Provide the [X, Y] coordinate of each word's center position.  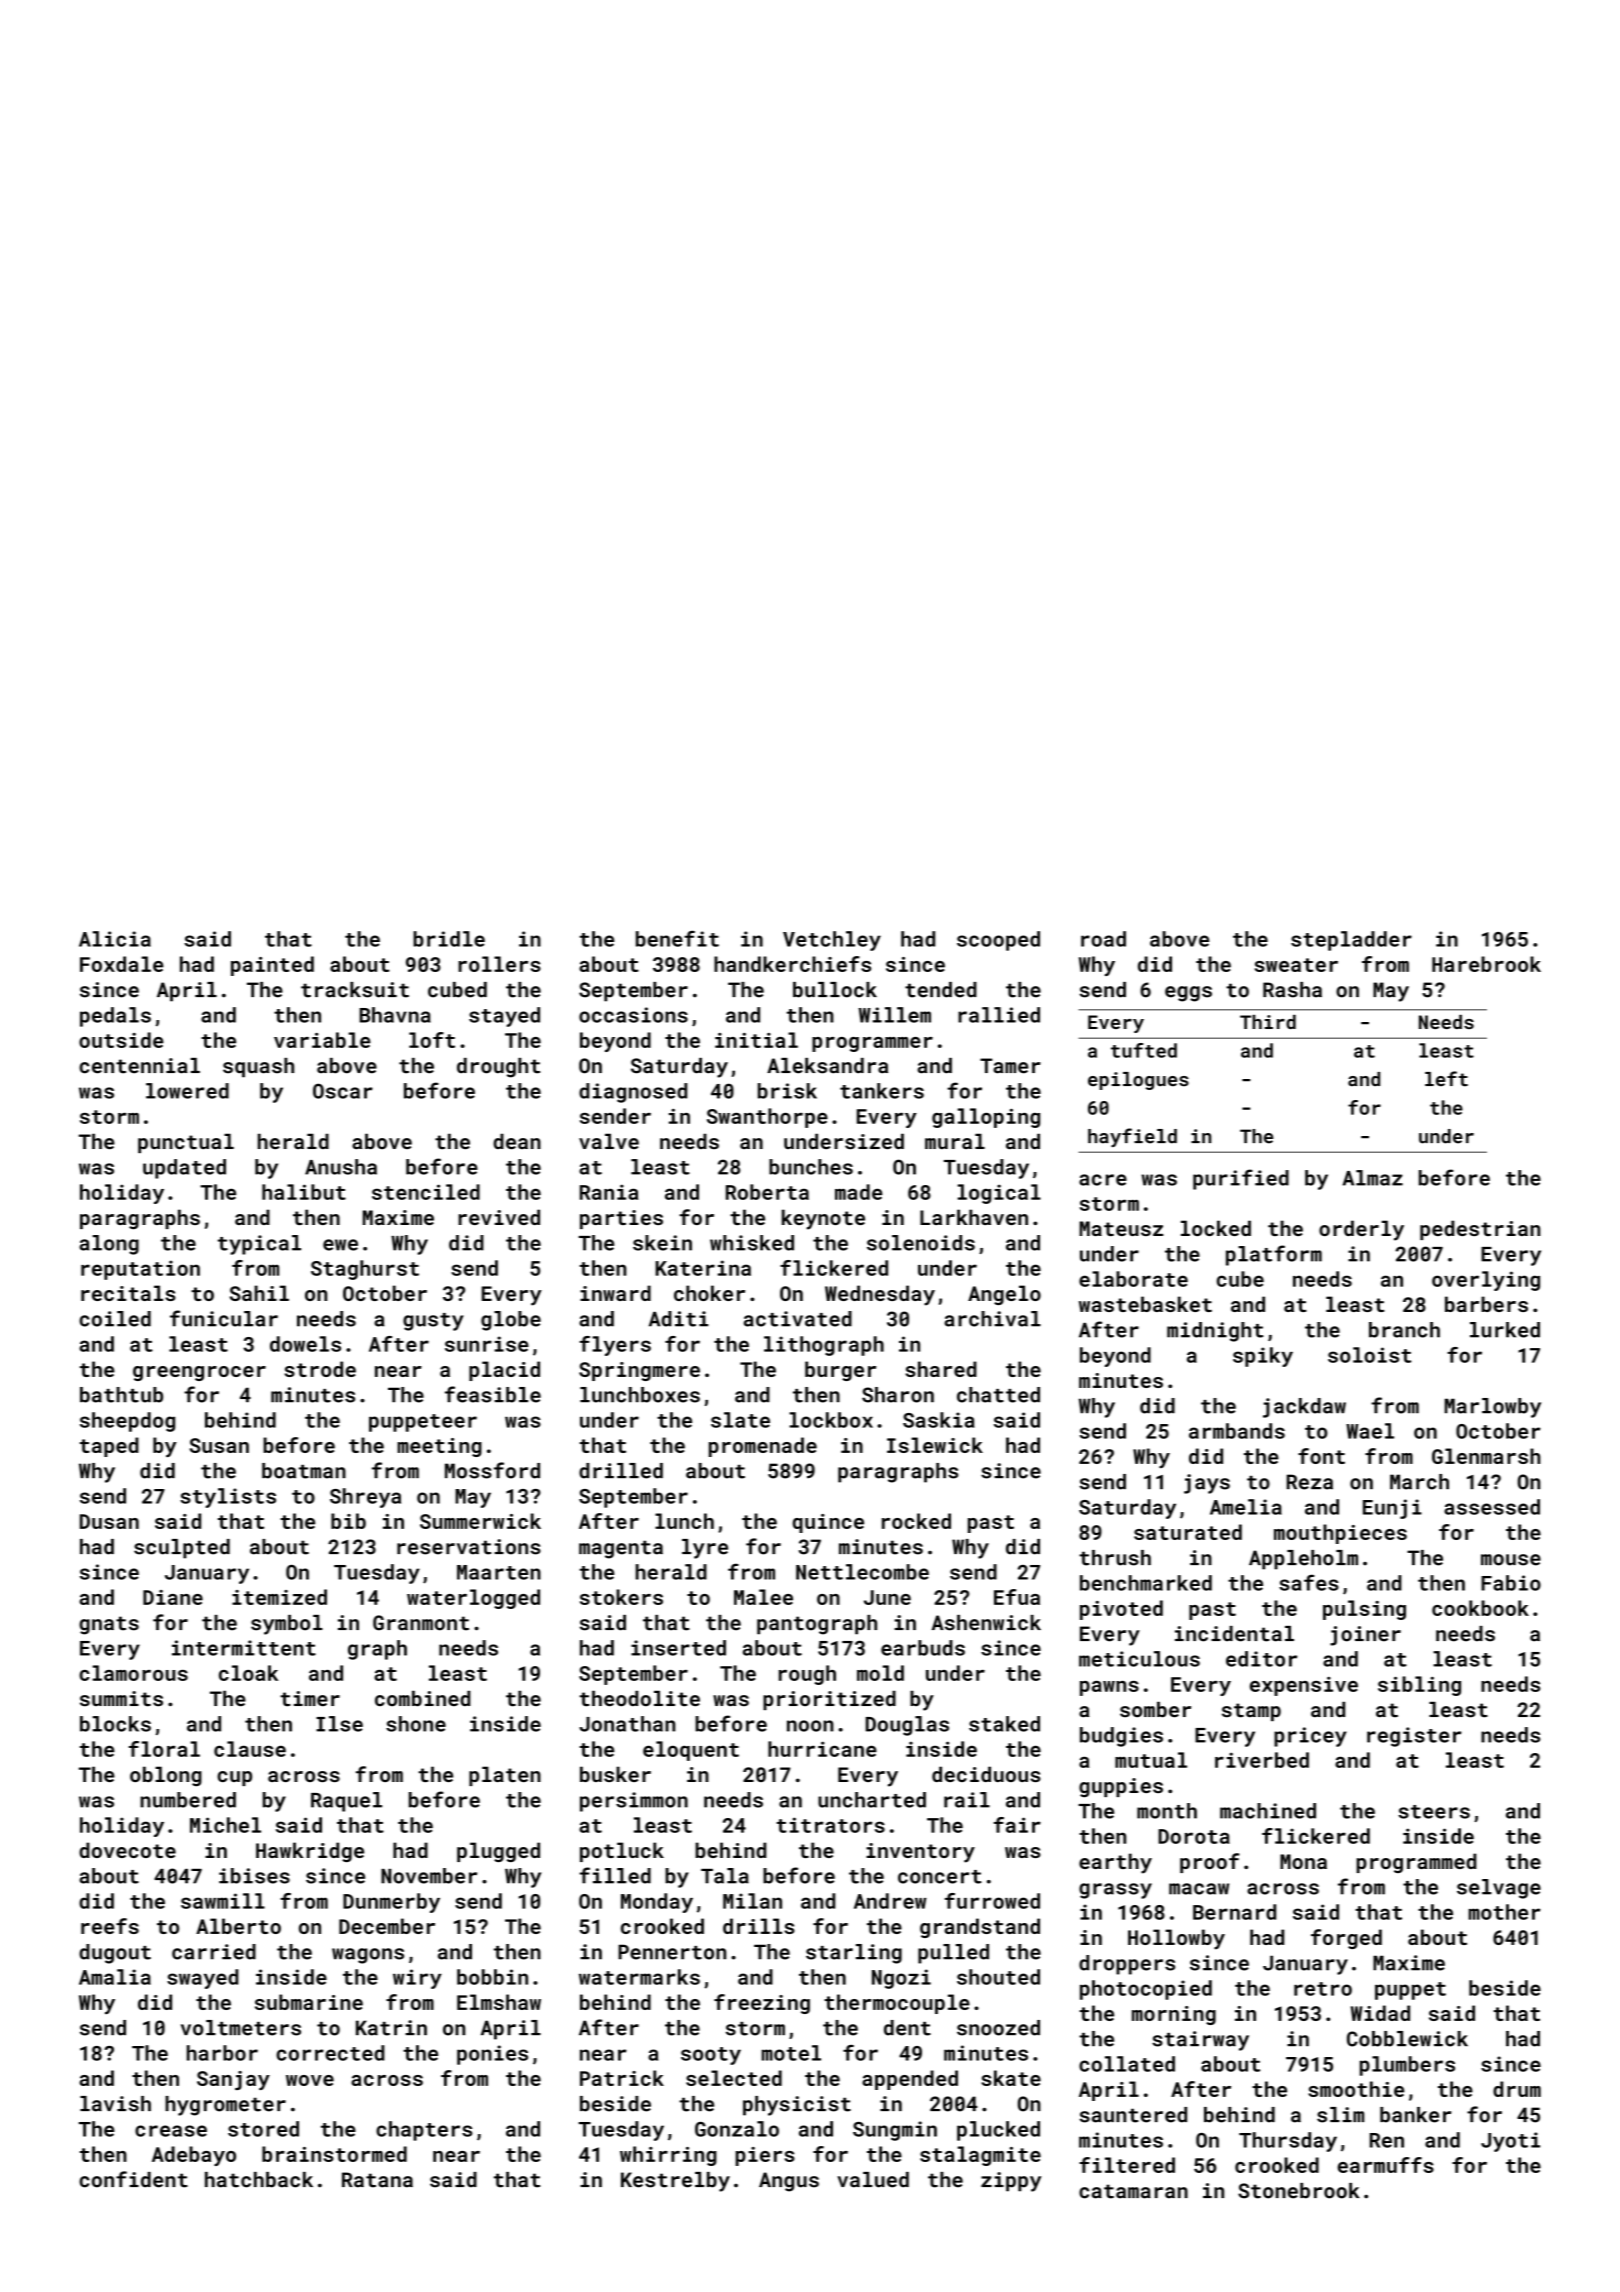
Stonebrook [1299, 2191]
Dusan [109, 1521]
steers [1434, 1812]
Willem [894, 1015]
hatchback [259, 2180]
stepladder [1351, 941]
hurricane [822, 1749]
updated [184, 1169]
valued [873, 2180]
